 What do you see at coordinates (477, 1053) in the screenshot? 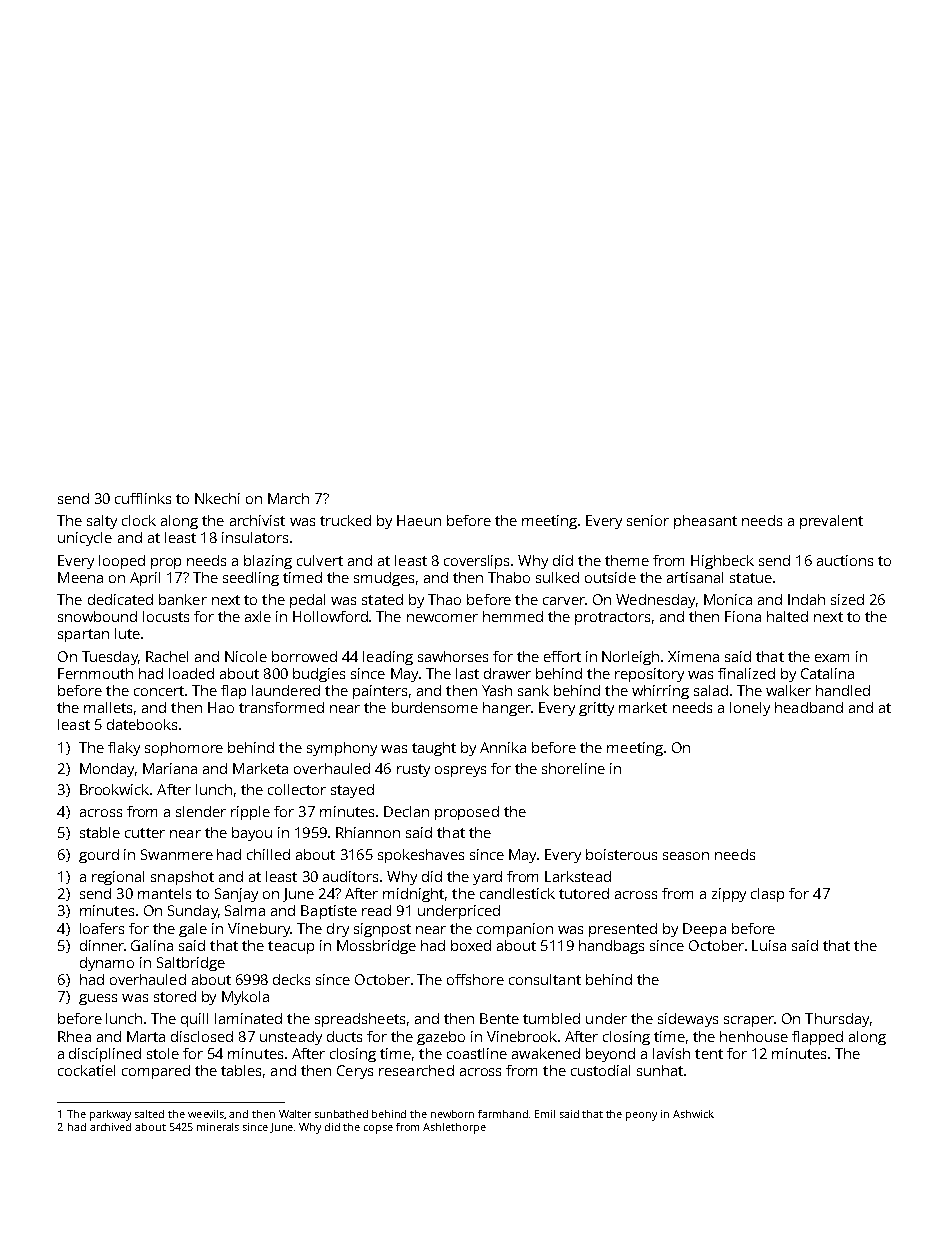
I see `coastline` at bounding box center [477, 1053].
